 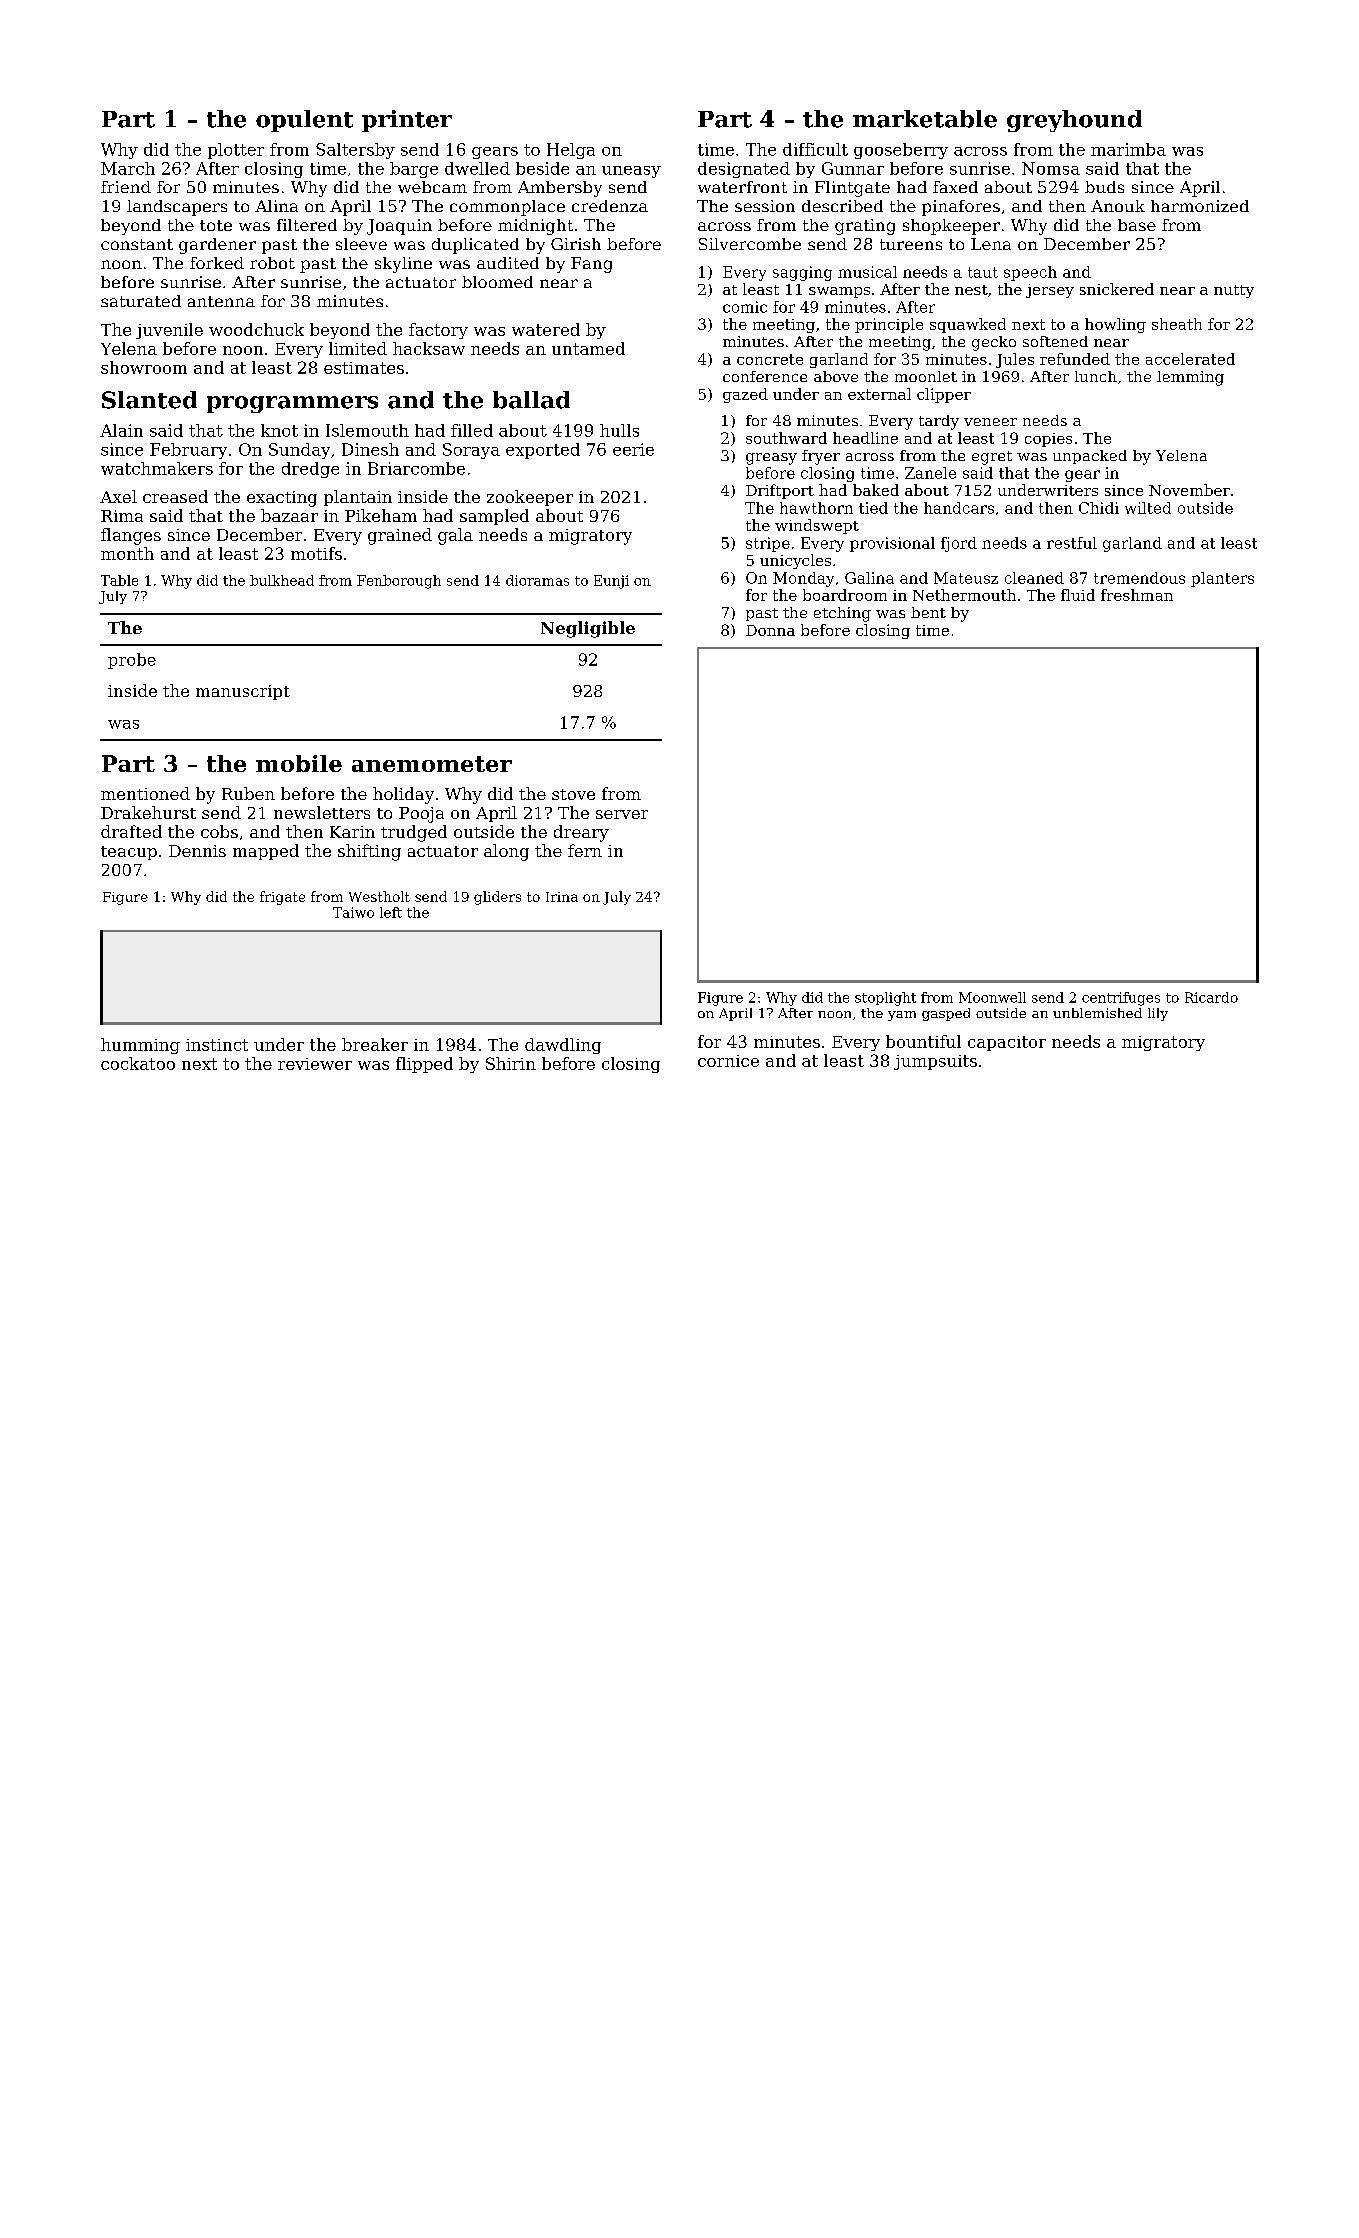 I want to click on Ricardo, so click(x=1211, y=997).
